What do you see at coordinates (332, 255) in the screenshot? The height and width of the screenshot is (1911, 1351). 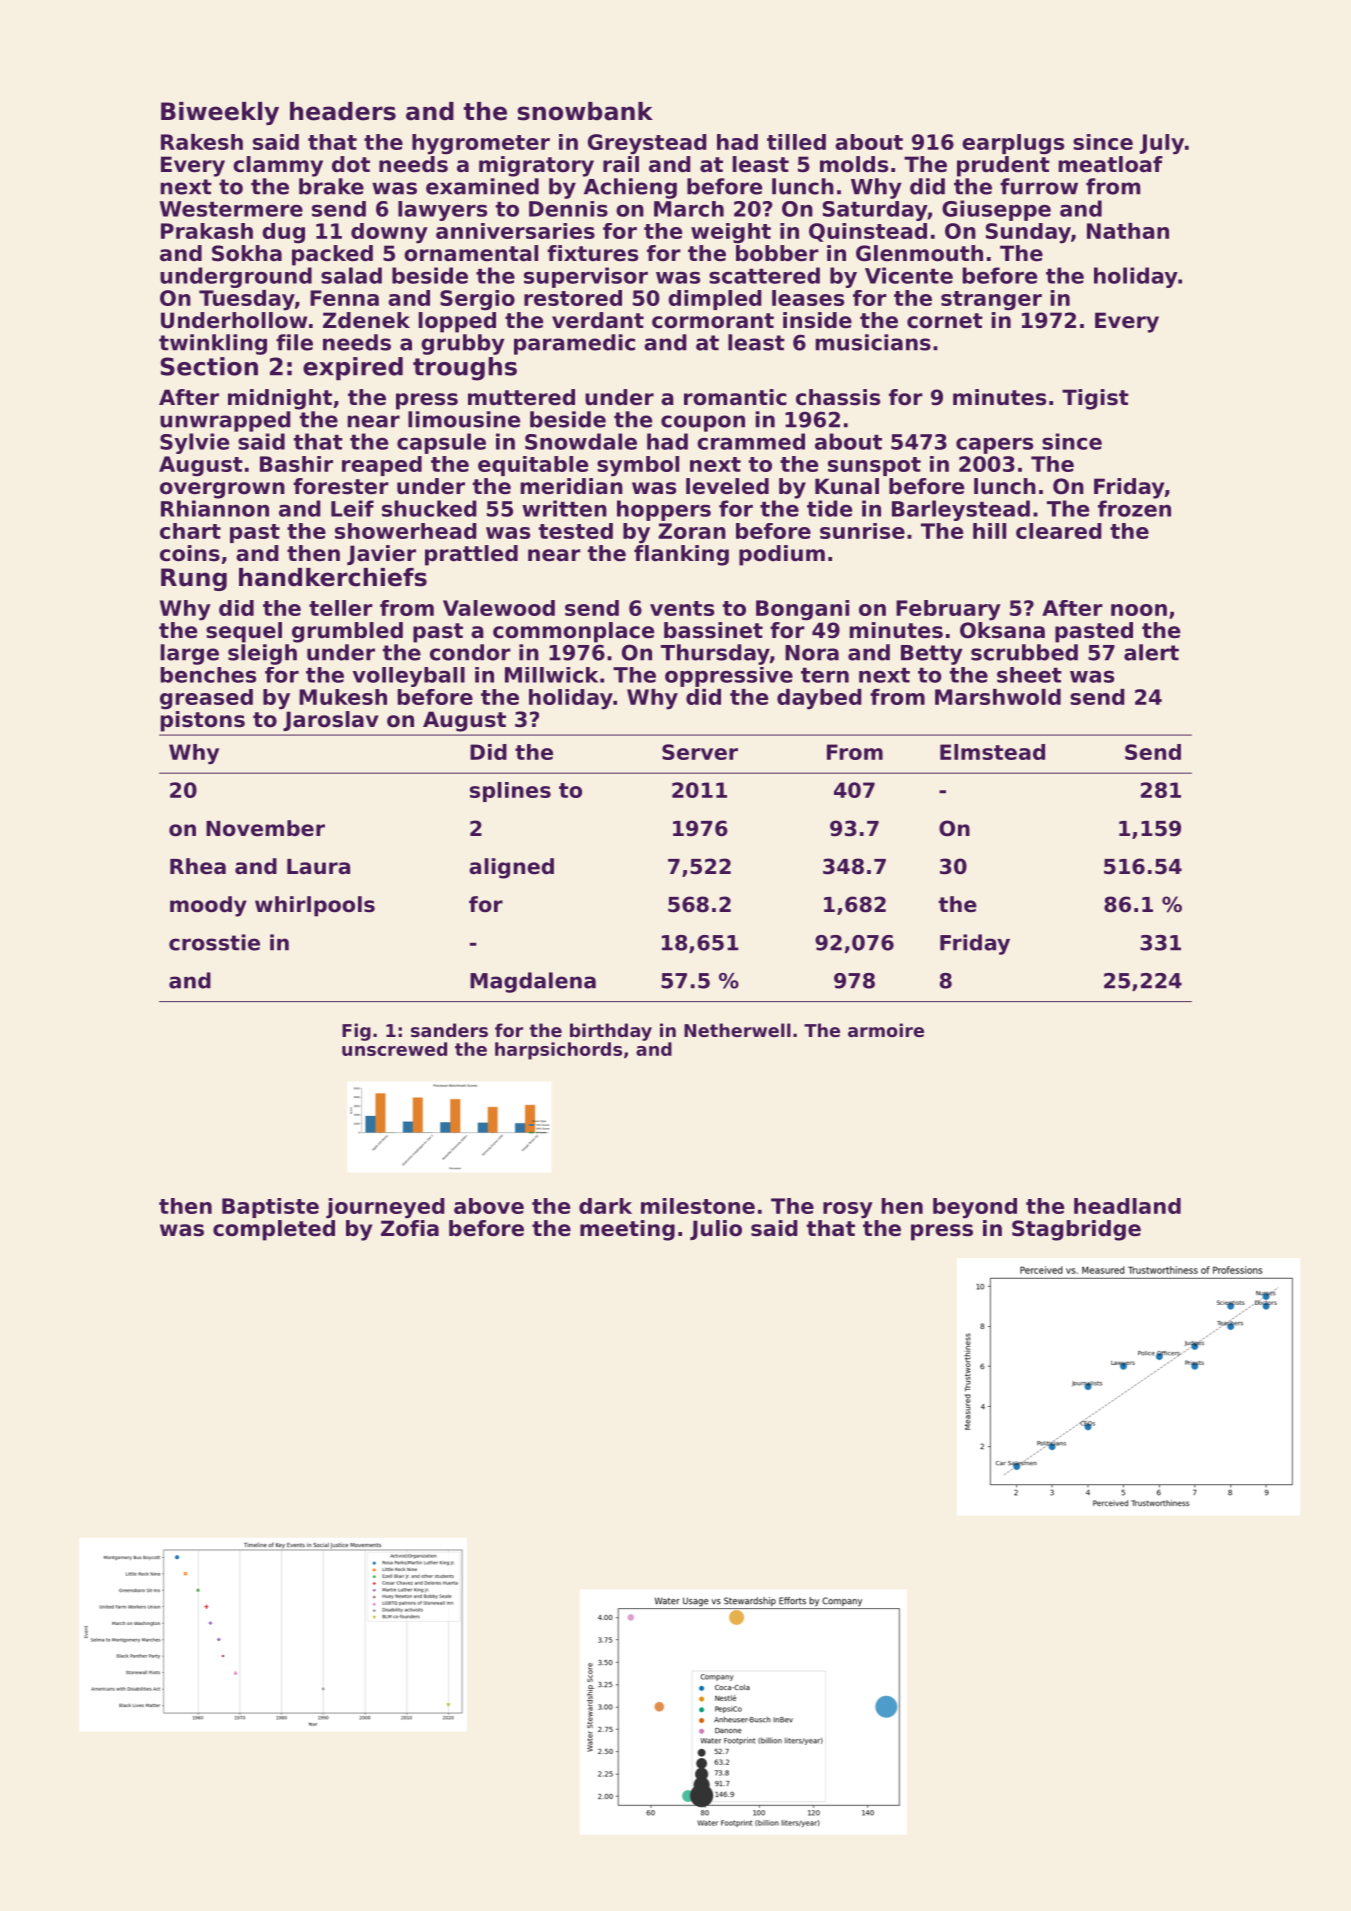 I see `packed` at bounding box center [332, 255].
